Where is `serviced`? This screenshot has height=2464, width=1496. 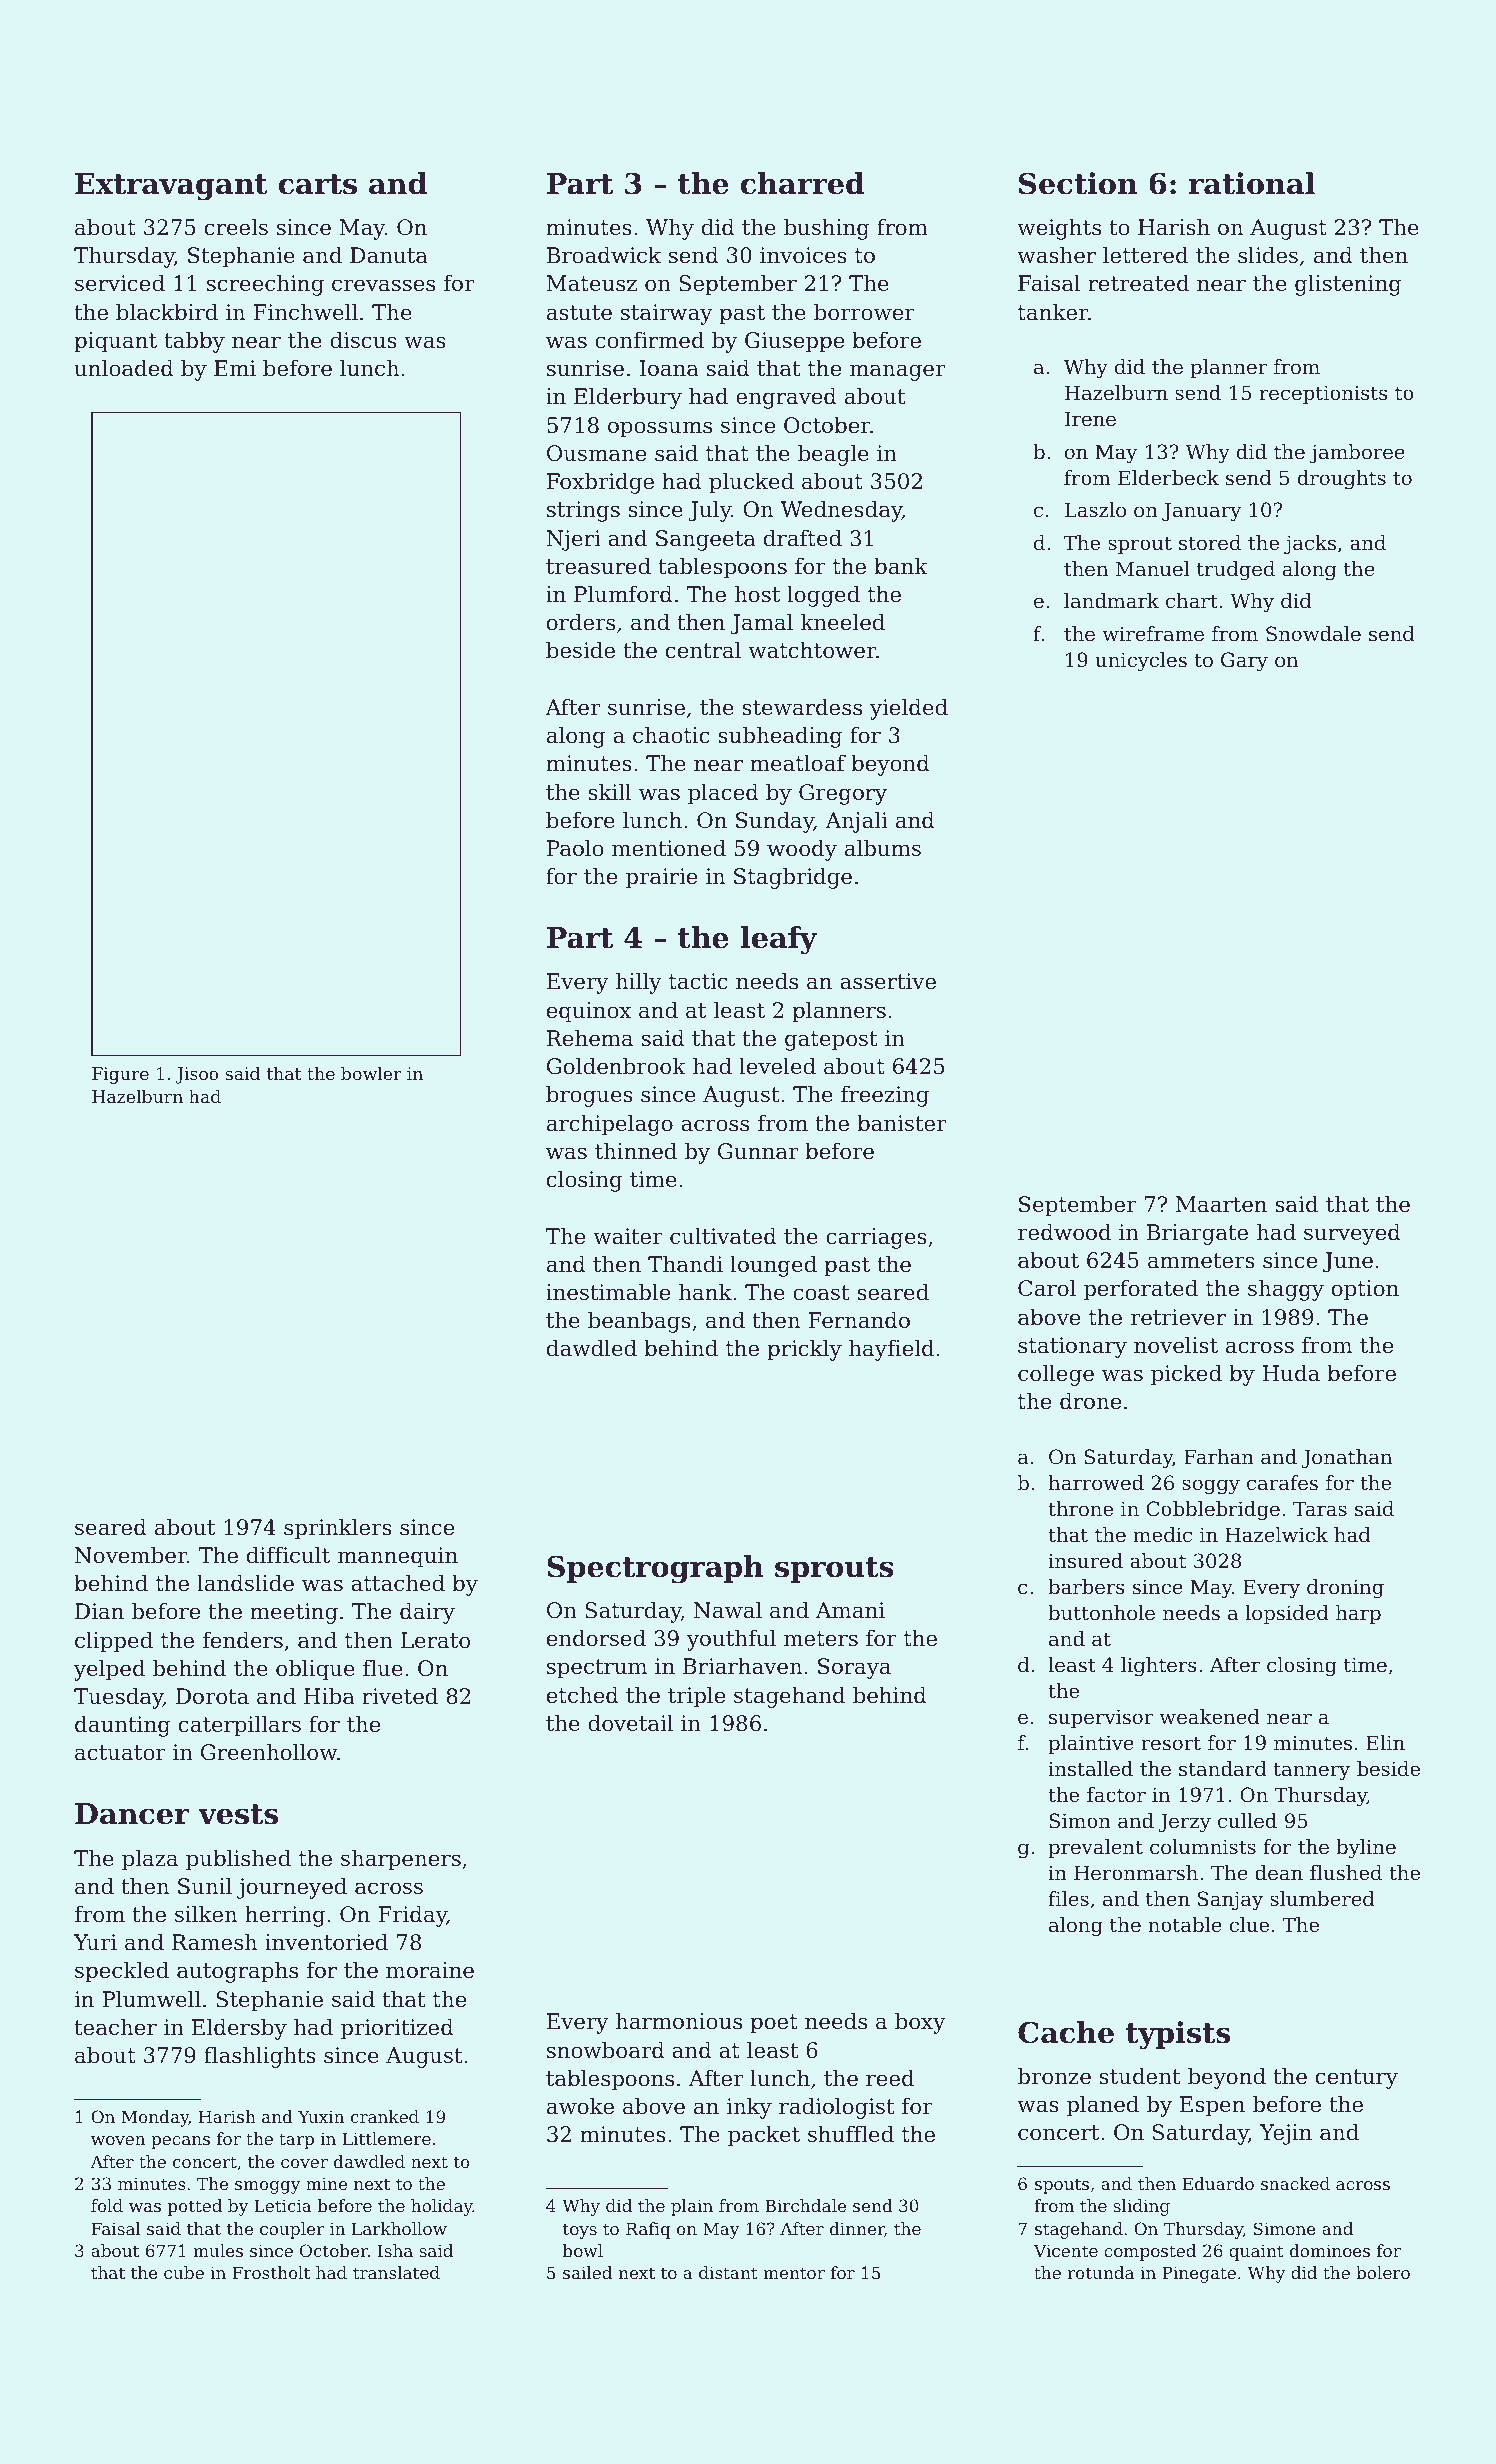 serviced is located at coordinates (120, 283).
